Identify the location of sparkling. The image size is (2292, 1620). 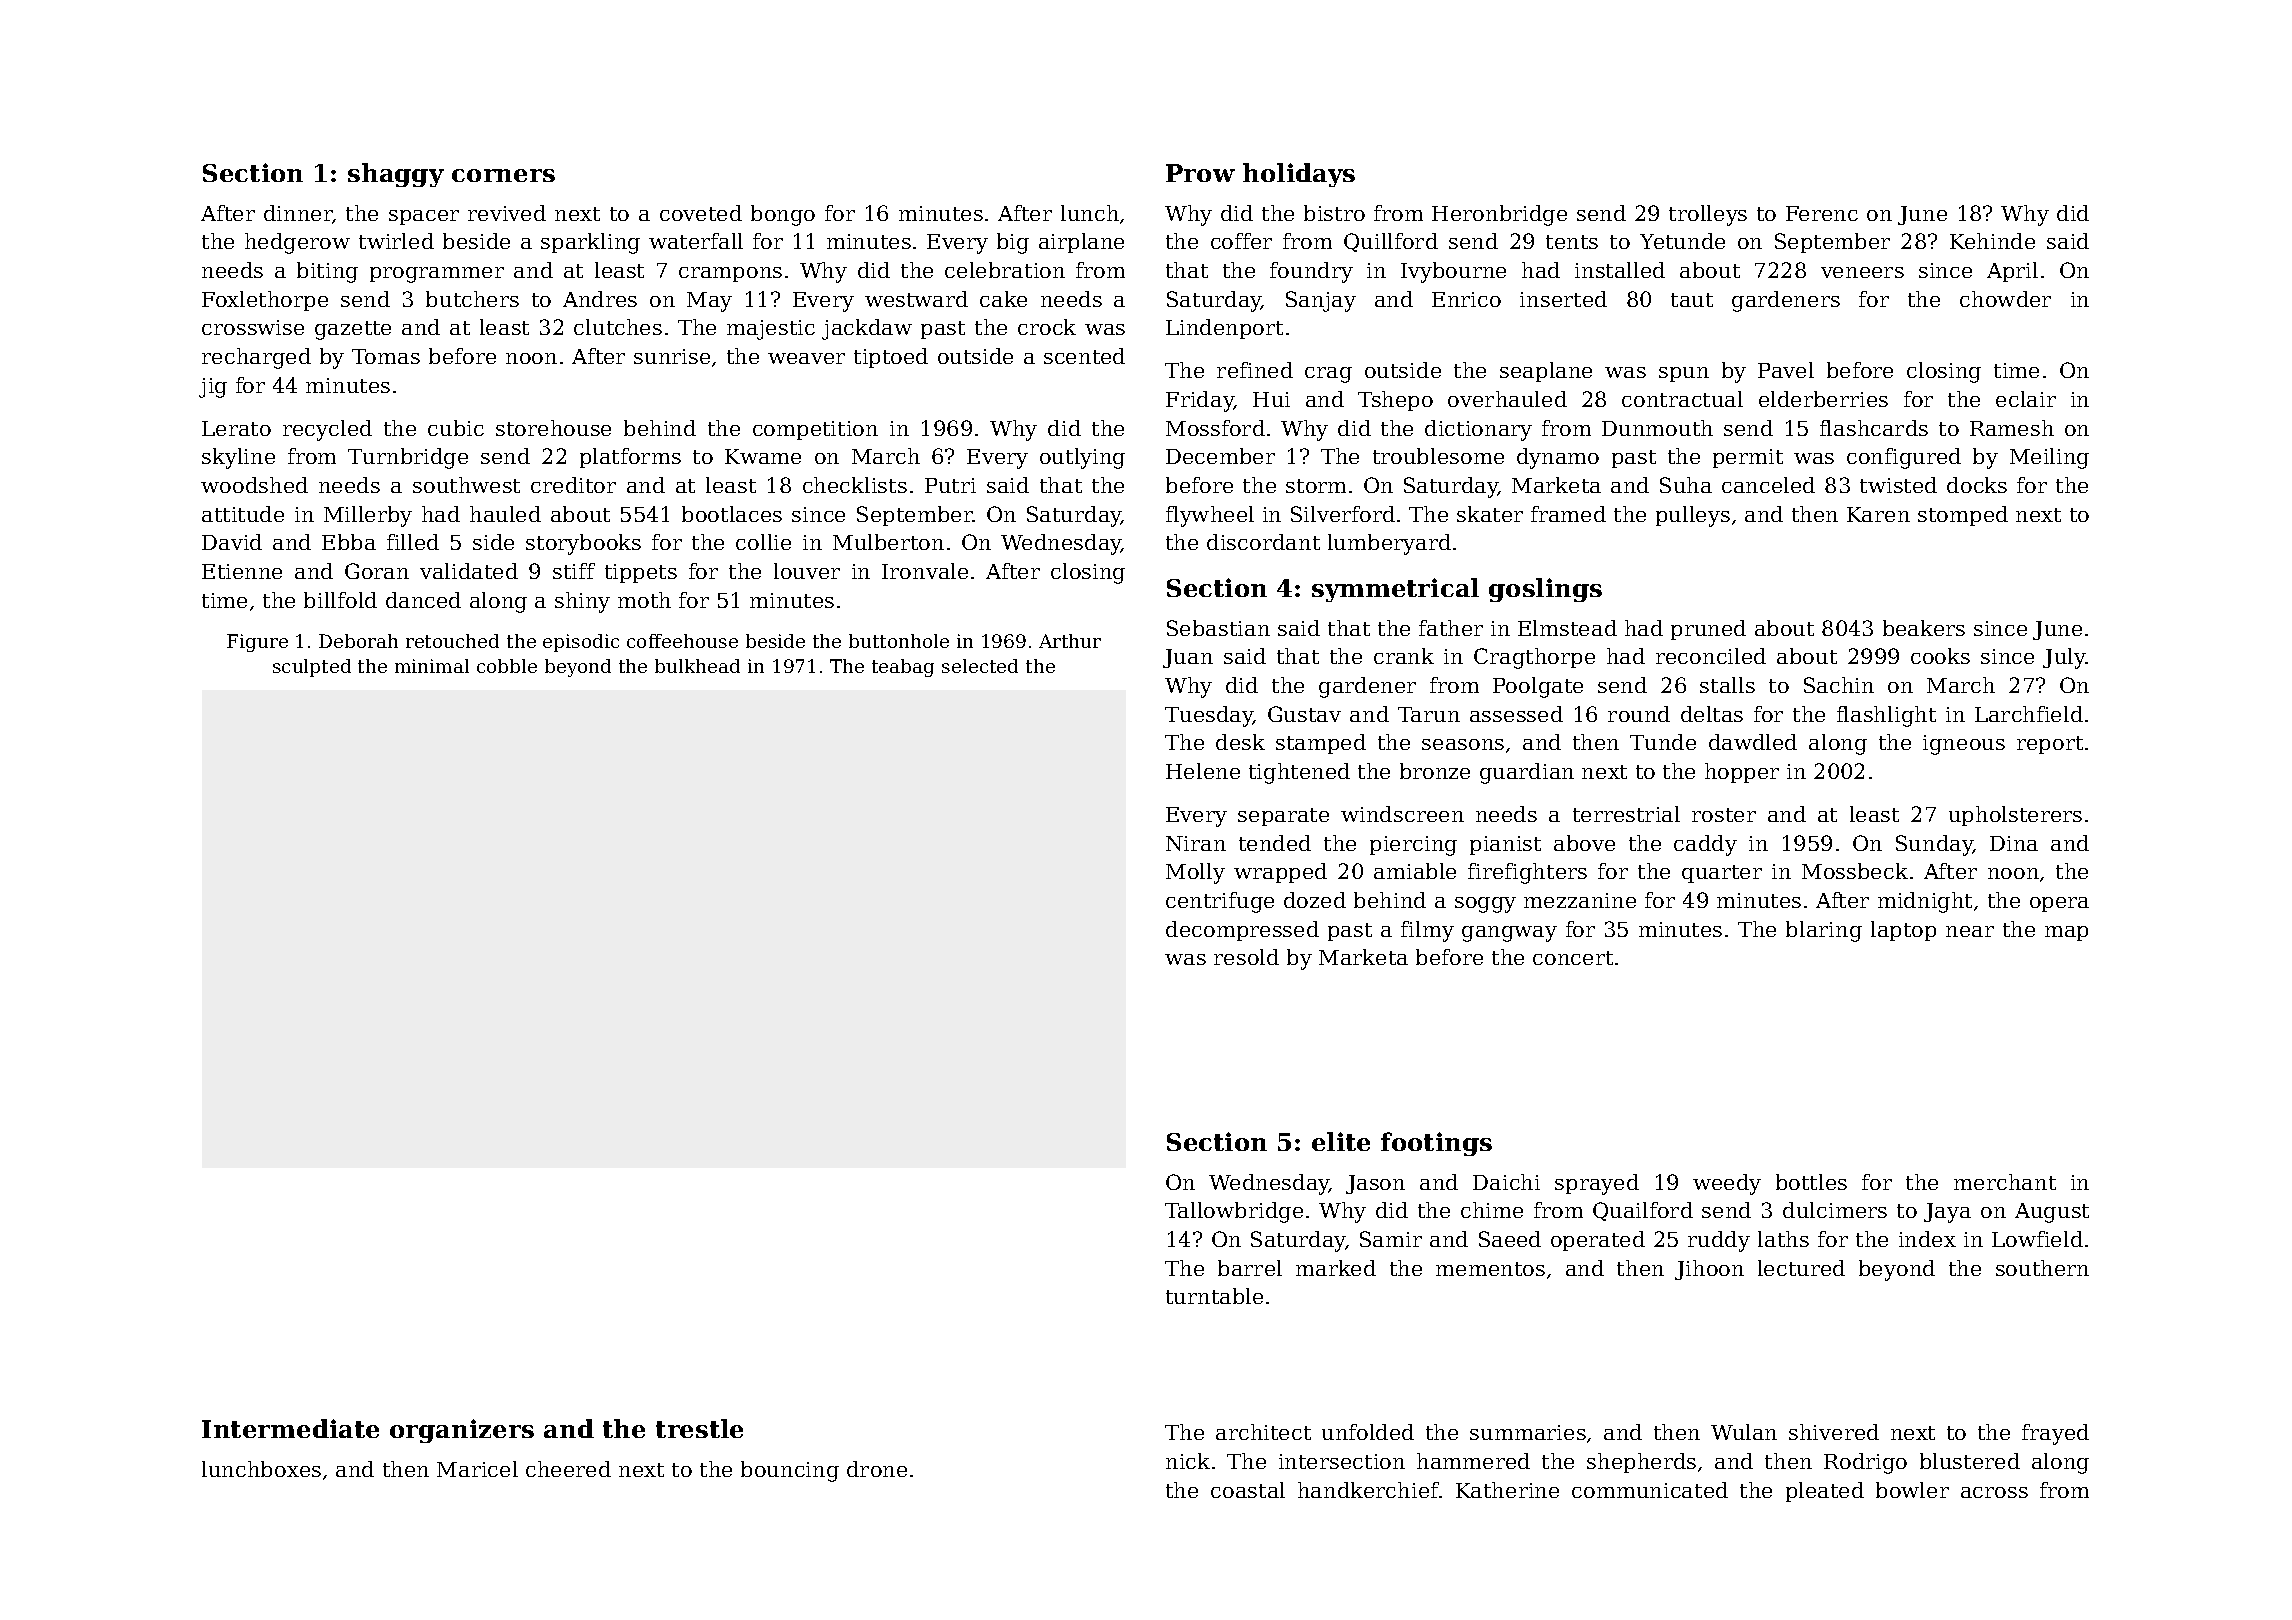
(590, 243).
